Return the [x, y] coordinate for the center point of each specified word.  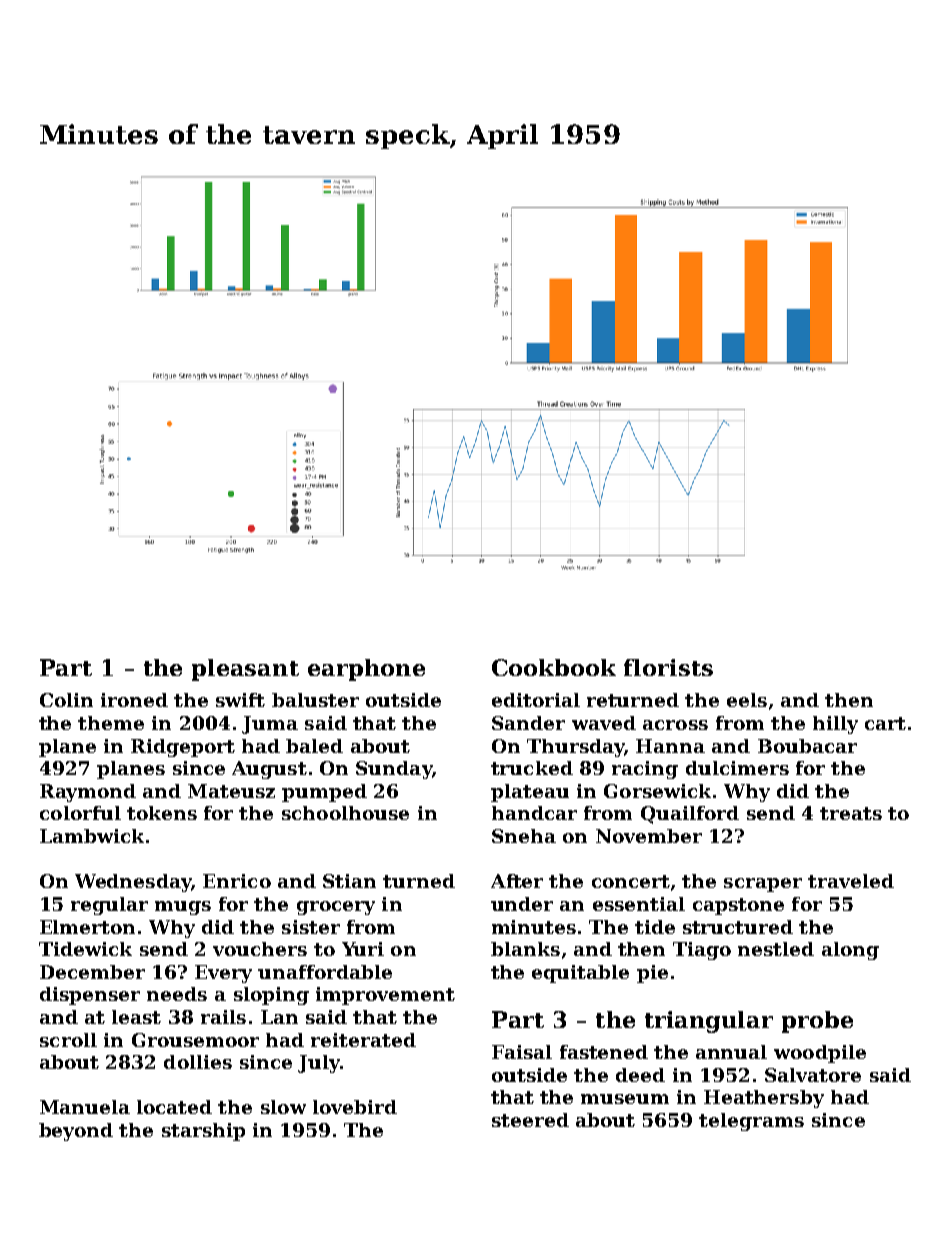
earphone [366, 670]
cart [885, 723]
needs [177, 994]
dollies [198, 1062]
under [522, 904]
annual [731, 1052]
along [850, 951]
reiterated [363, 1040]
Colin [66, 700]
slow [283, 1107]
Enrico [237, 881]
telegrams [751, 1122]
